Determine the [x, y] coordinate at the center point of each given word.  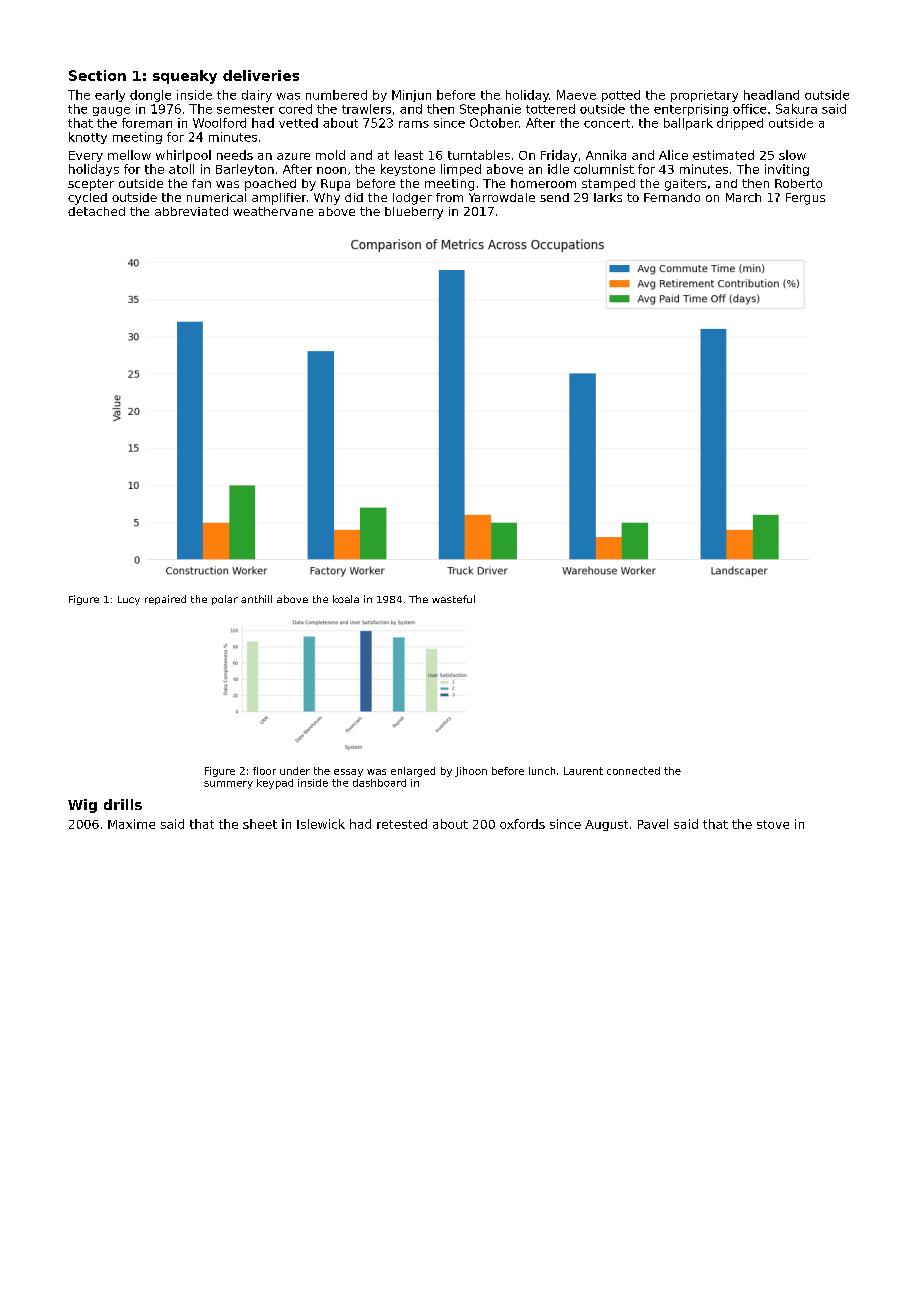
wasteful [453, 599]
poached [270, 185]
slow [792, 155]
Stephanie [490, 110]
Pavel [653, 824]
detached [96, 211]
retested [402, 824]
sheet [260, 824]
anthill [256, 599]
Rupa [335, 185]
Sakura [796, 109]
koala [346, 599]
